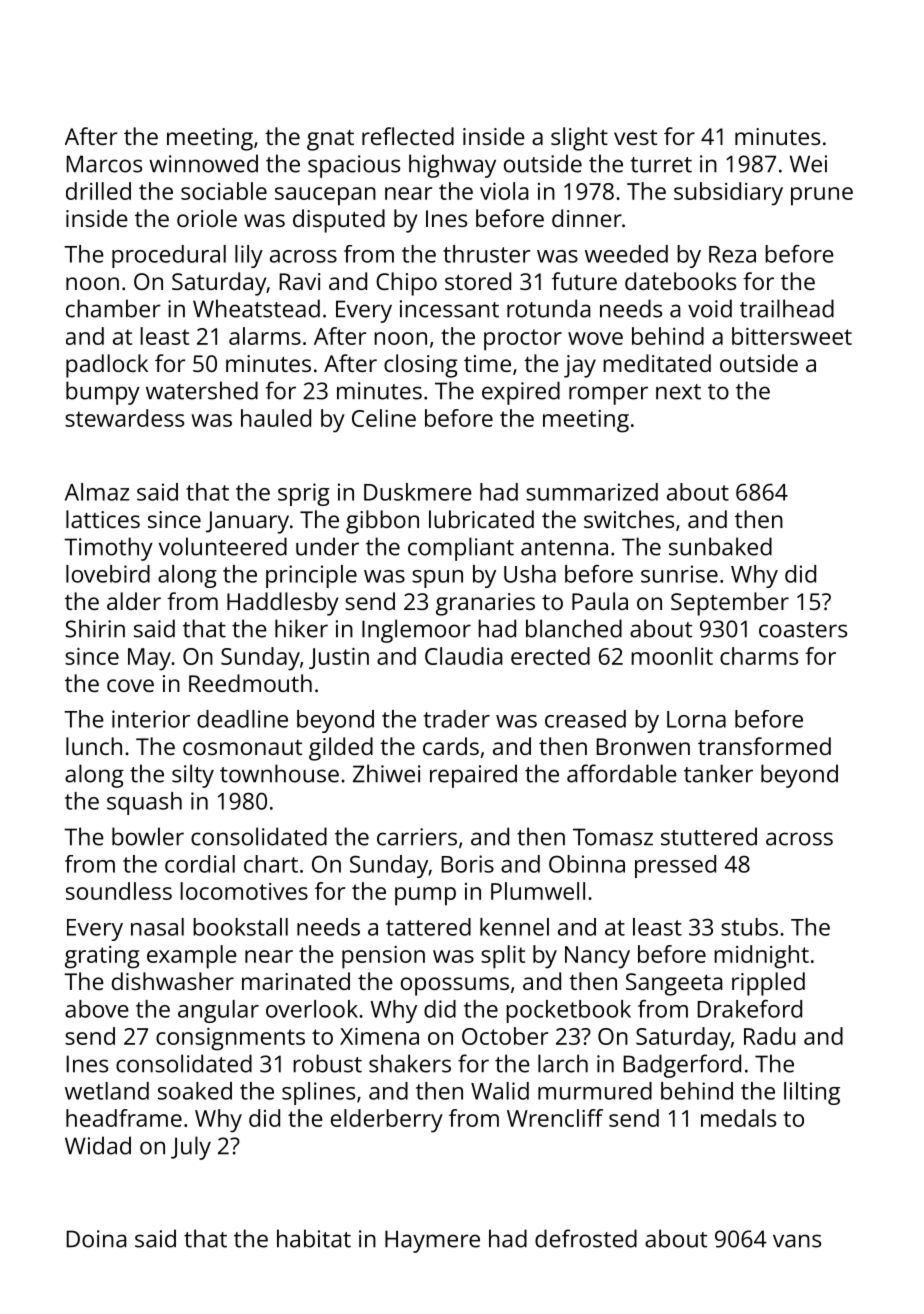 This page has height=1314, width=924. I want to click on soundless, so click(119, 891).
